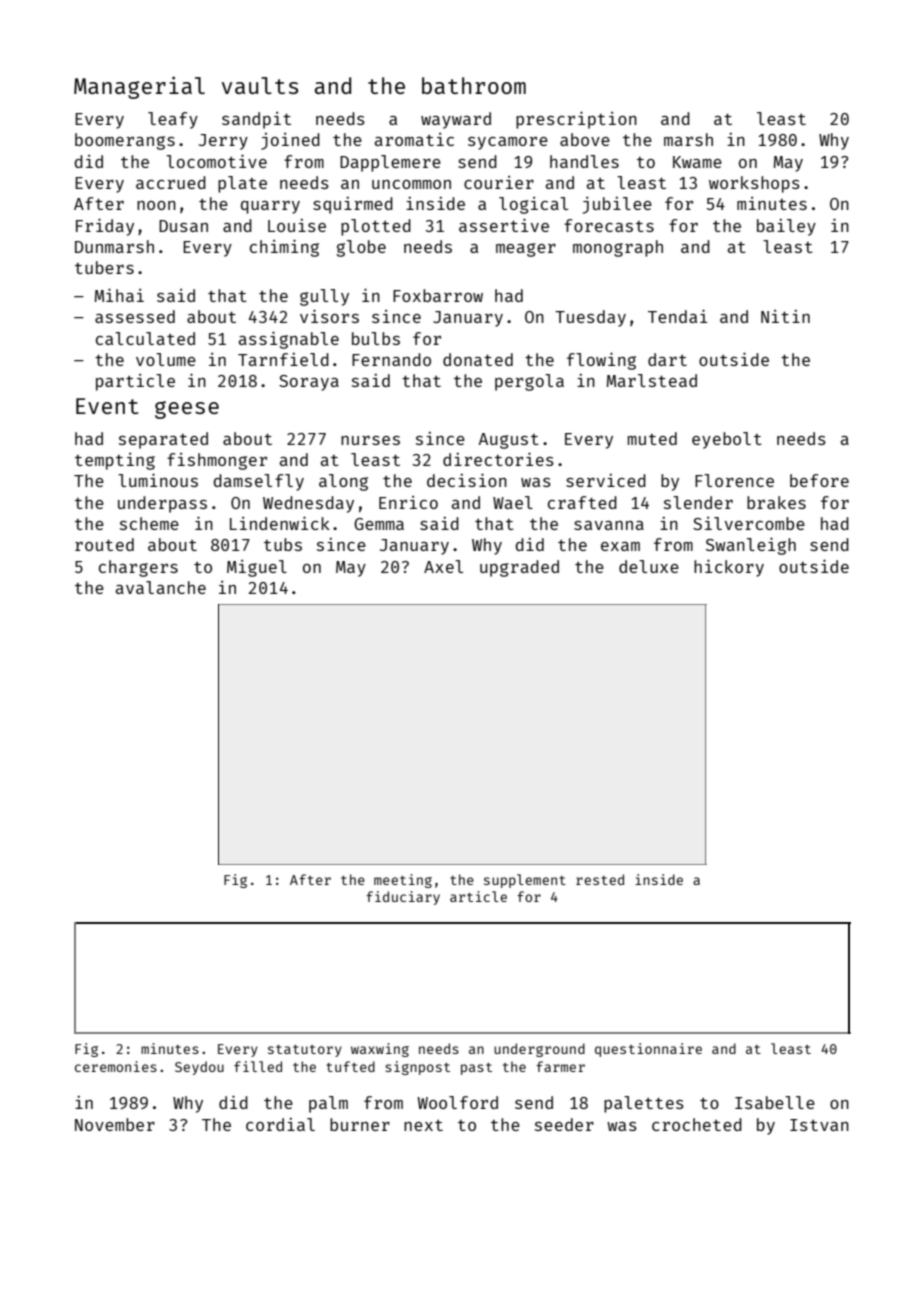 The width and height of the screenshot is (924, 1311). What do you see at coordinates (289, 340) in the screenshot?
I see `assignable` at bounding box center [289, 340].
